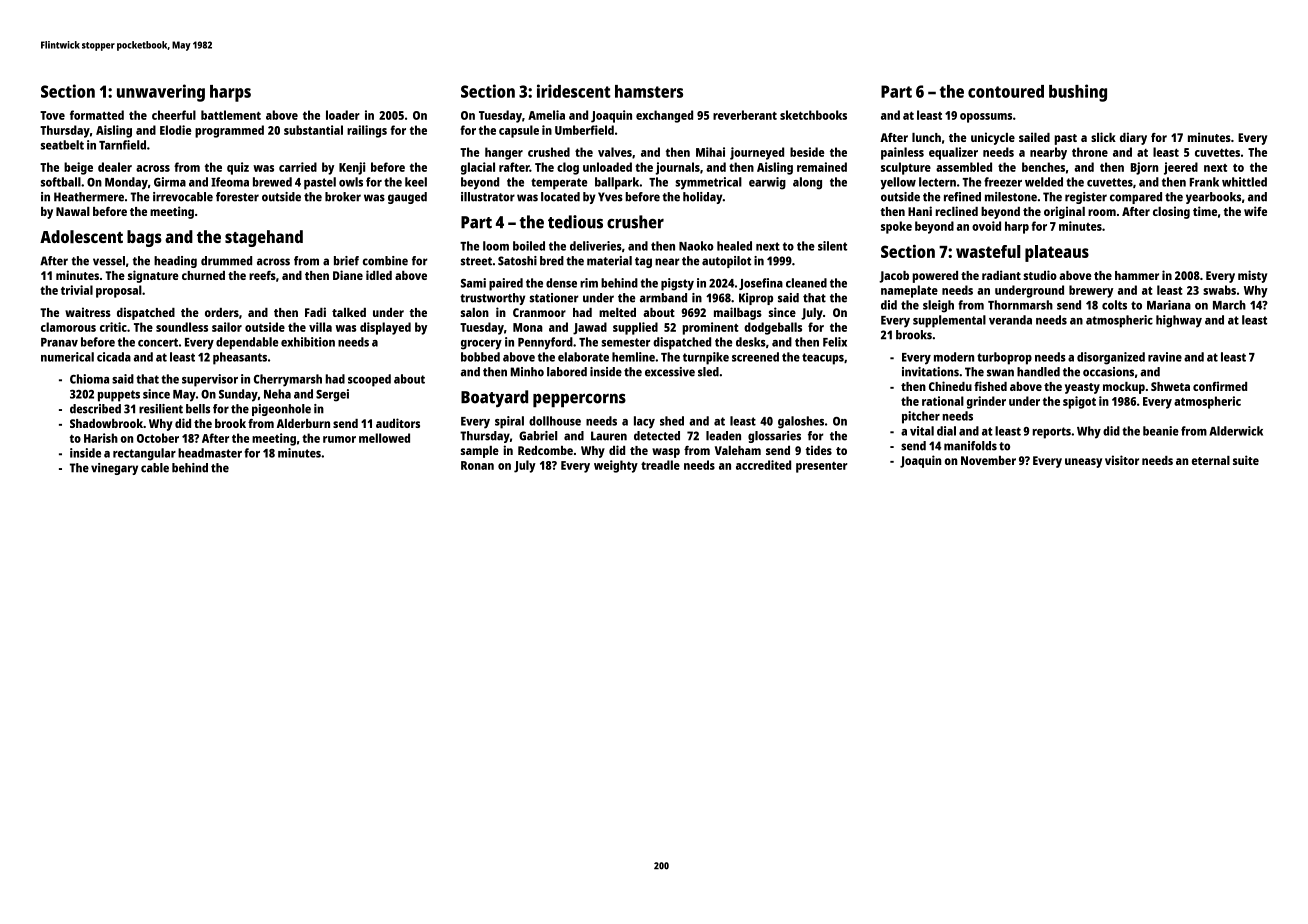 The height and width of the screenshot is (924, 1308). What do you see at coordinates (89, 197) in the screenshot?
I see `Heathermere` at bounding box center [89, 197].
